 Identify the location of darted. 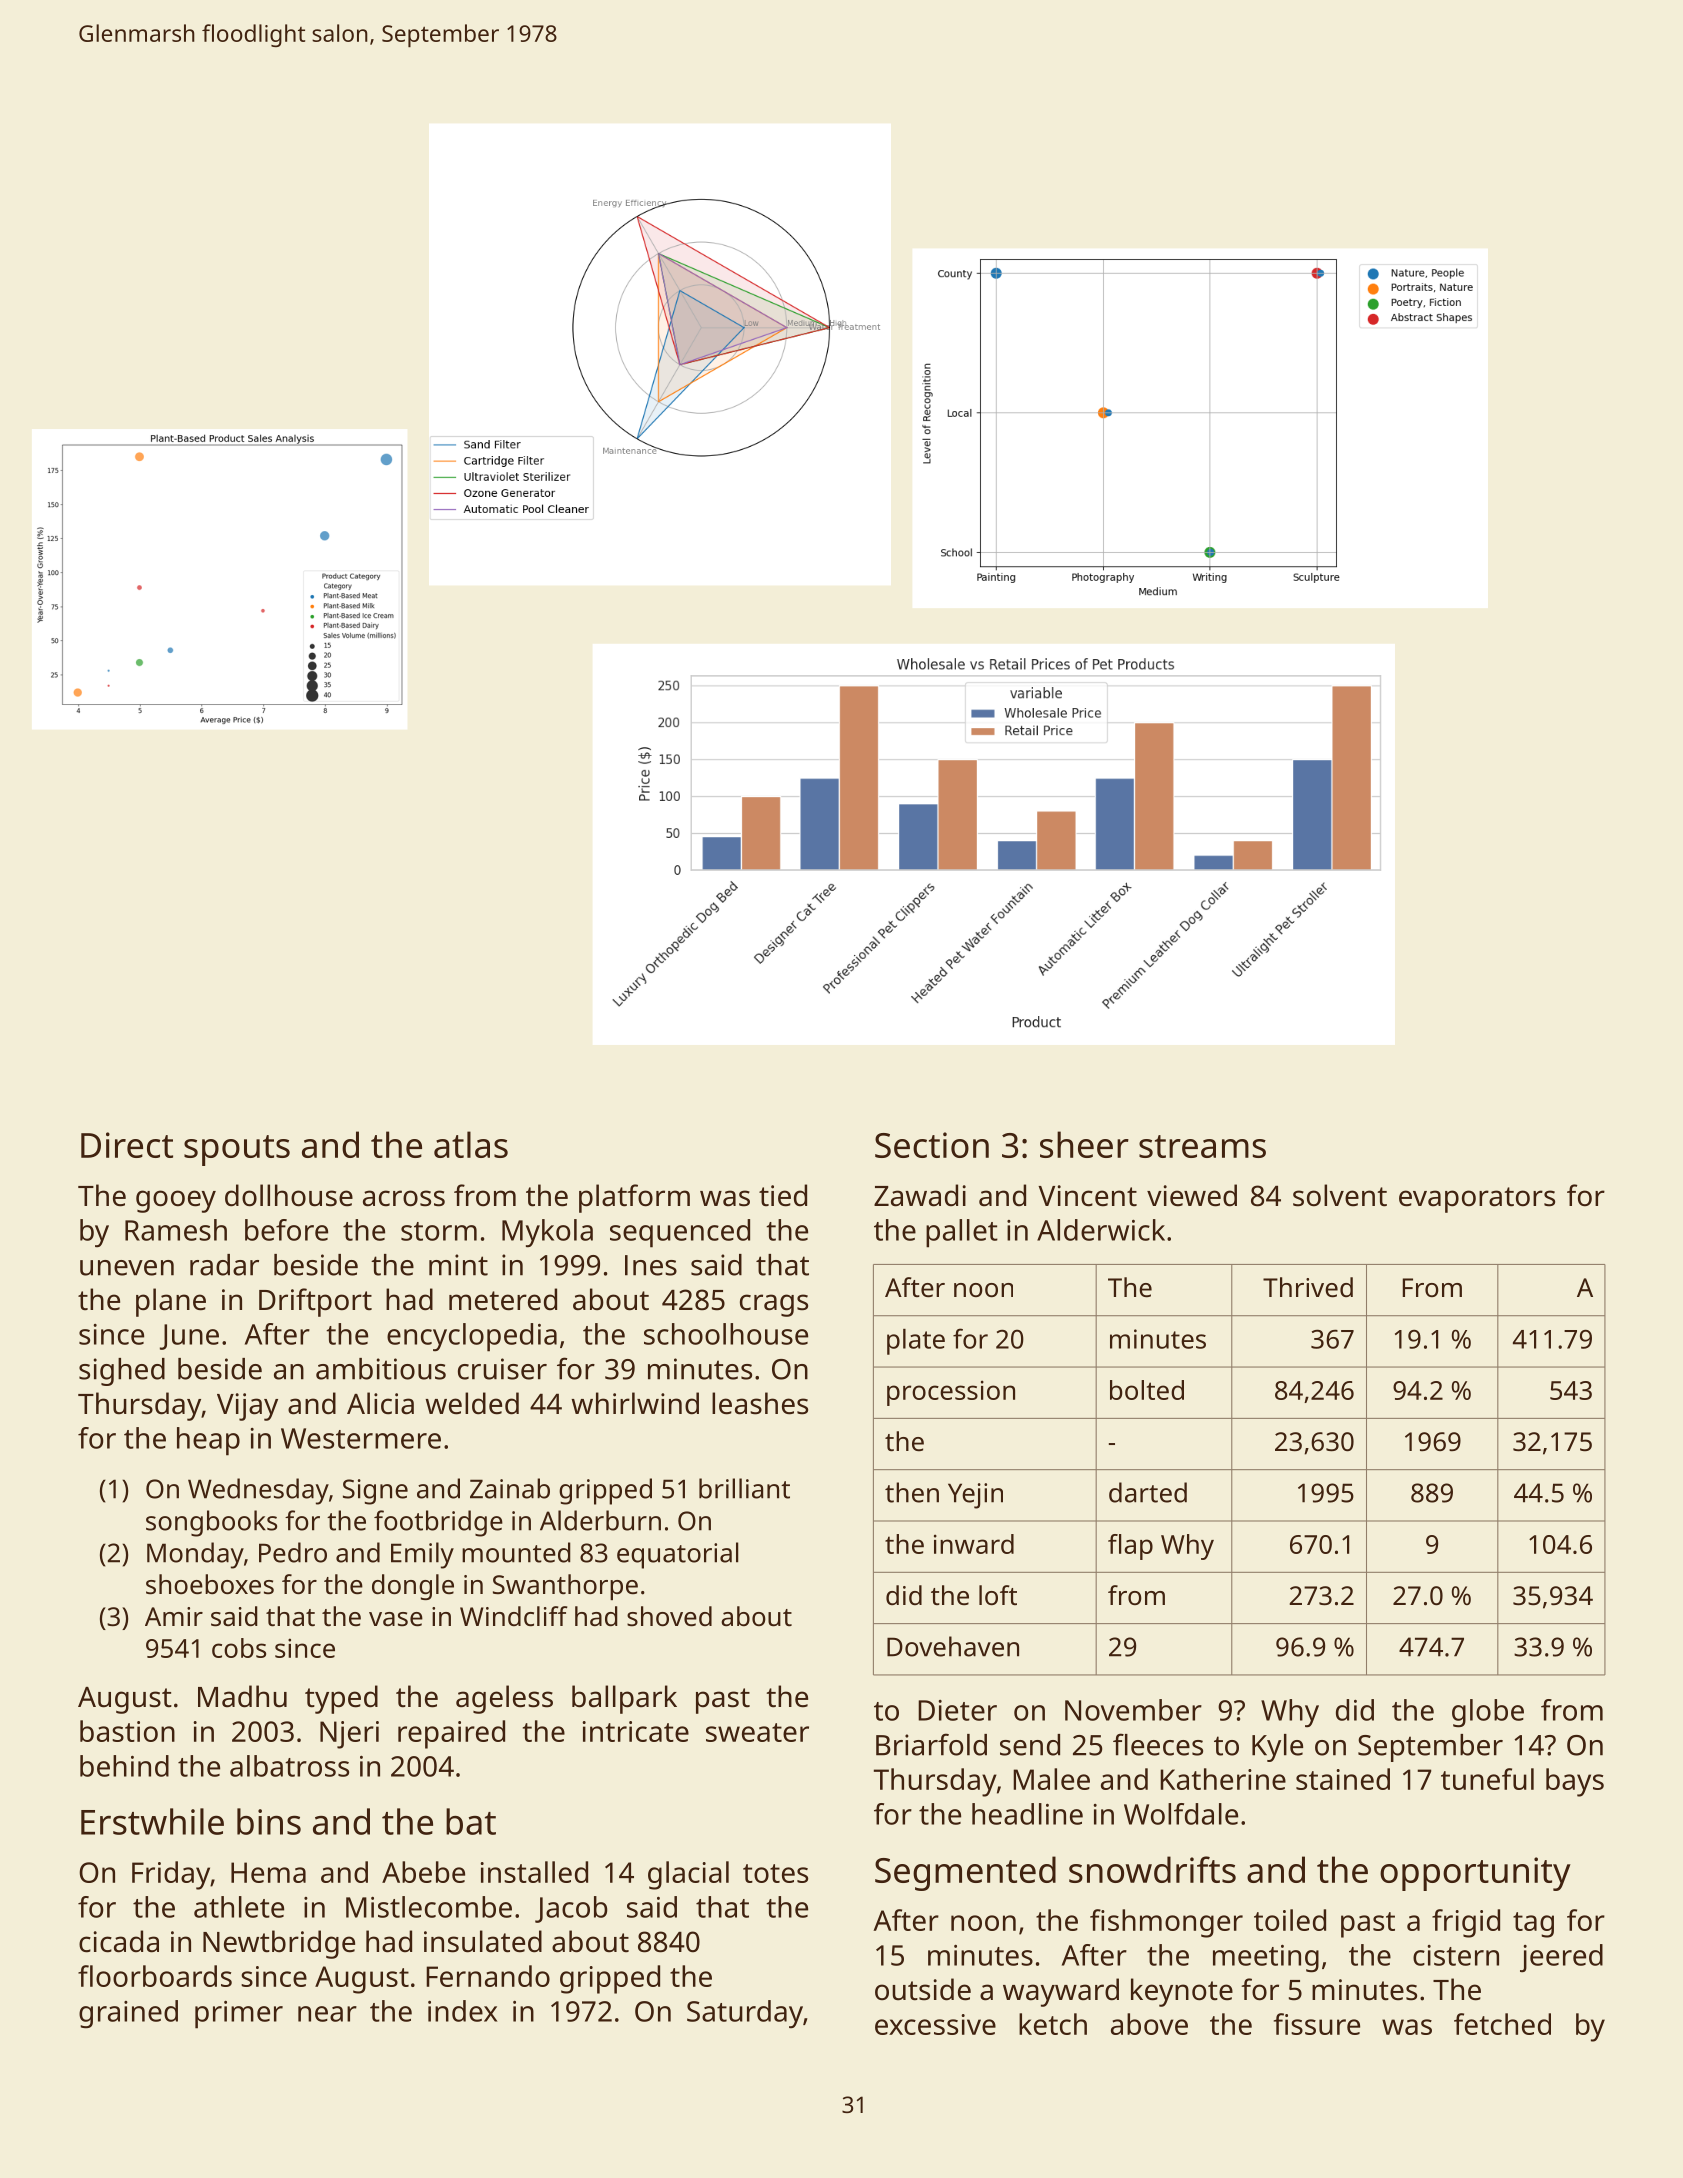
(1148, 1492).
